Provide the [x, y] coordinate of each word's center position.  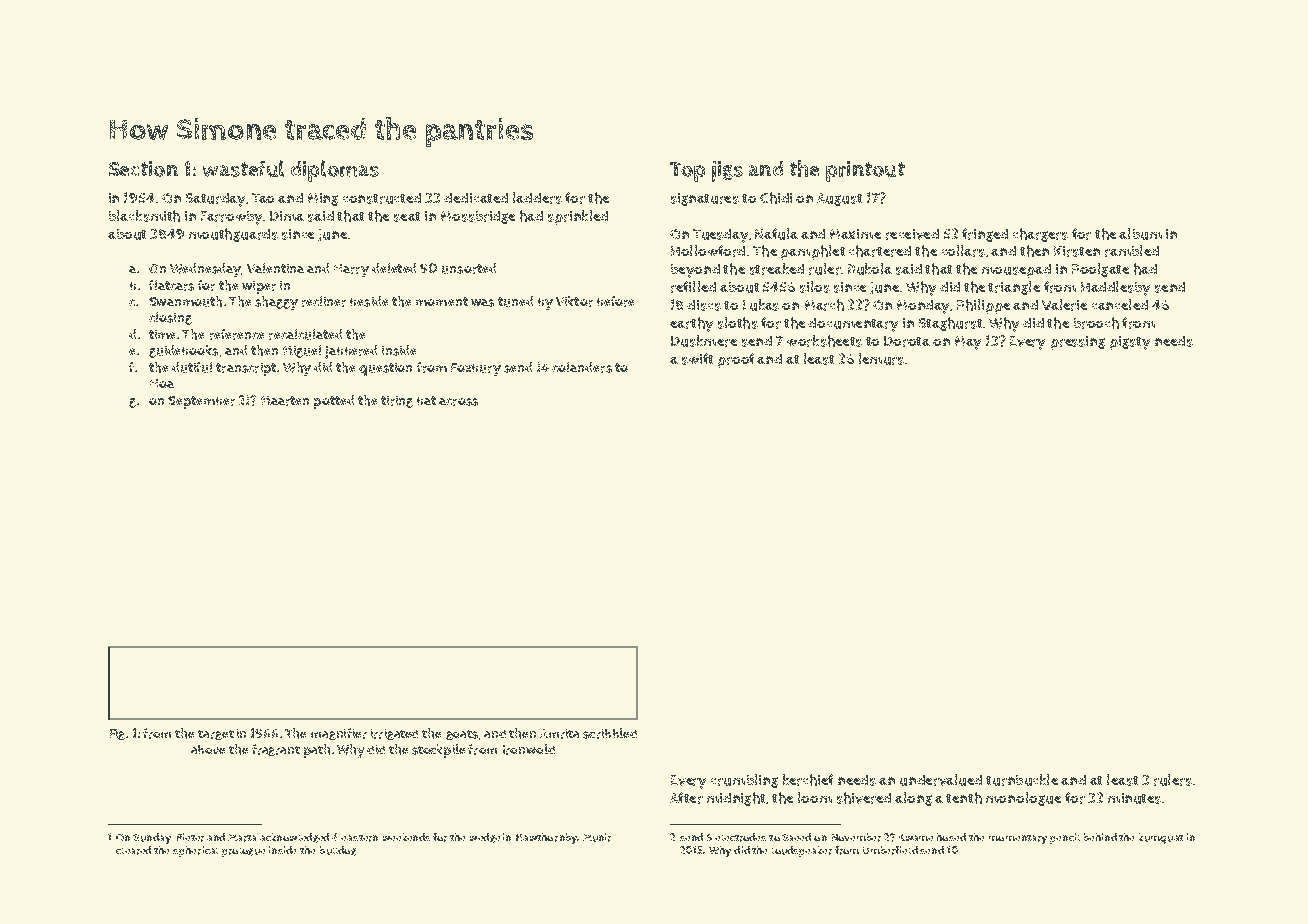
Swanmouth [185, 301]
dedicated [476, 198]
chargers [1040, 235]
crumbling [744, 781]
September [201, 402]
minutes [1134, 798]
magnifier [339, 734]
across [458, 402]
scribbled [610, 733]
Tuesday [720, 236]
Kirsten [1077, 251]
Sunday [152, 838]
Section [143, 169]
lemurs [881, 359]
